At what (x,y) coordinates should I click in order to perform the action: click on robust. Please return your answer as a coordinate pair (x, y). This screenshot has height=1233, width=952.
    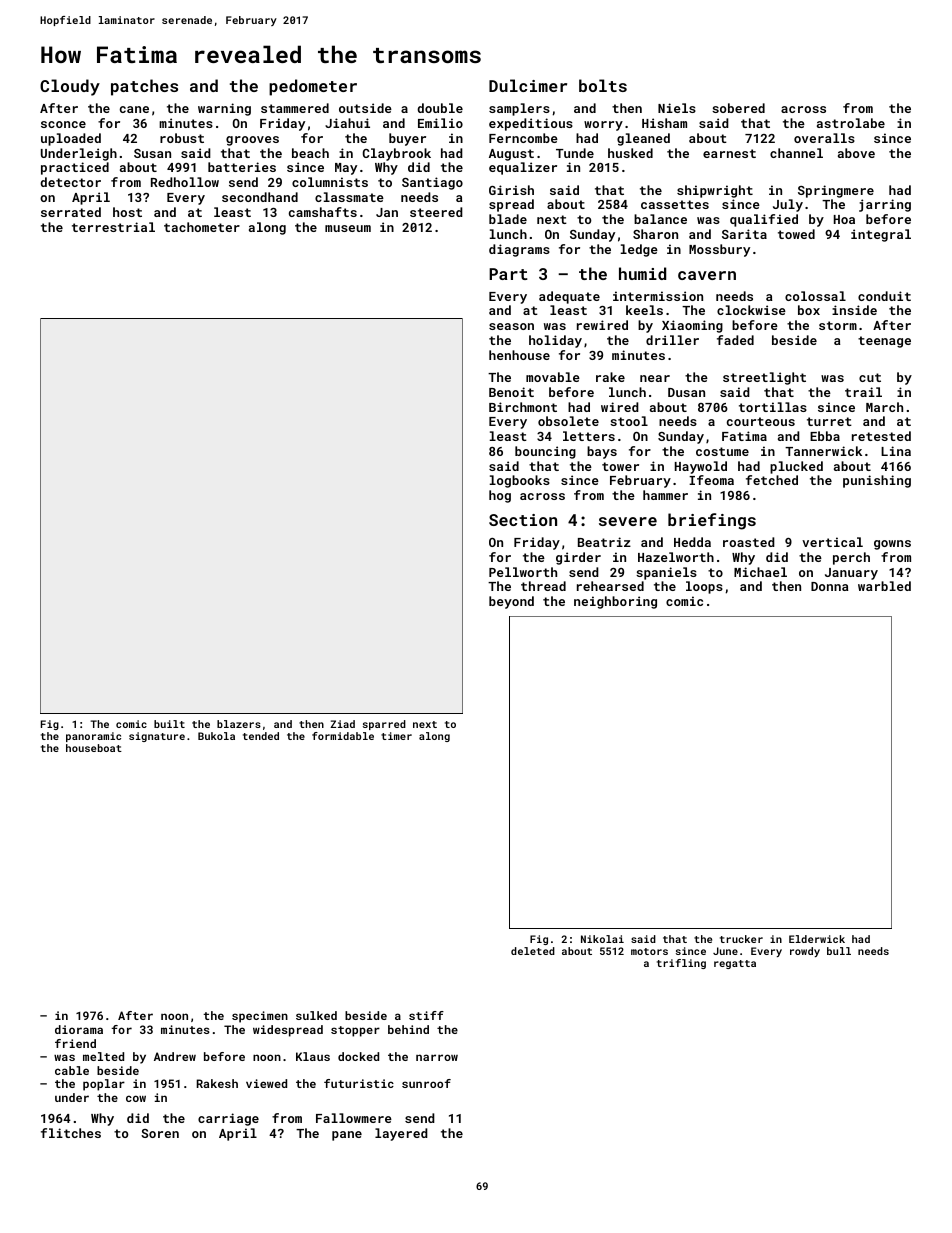
    Looking at the image, I should click on (182, 138).
